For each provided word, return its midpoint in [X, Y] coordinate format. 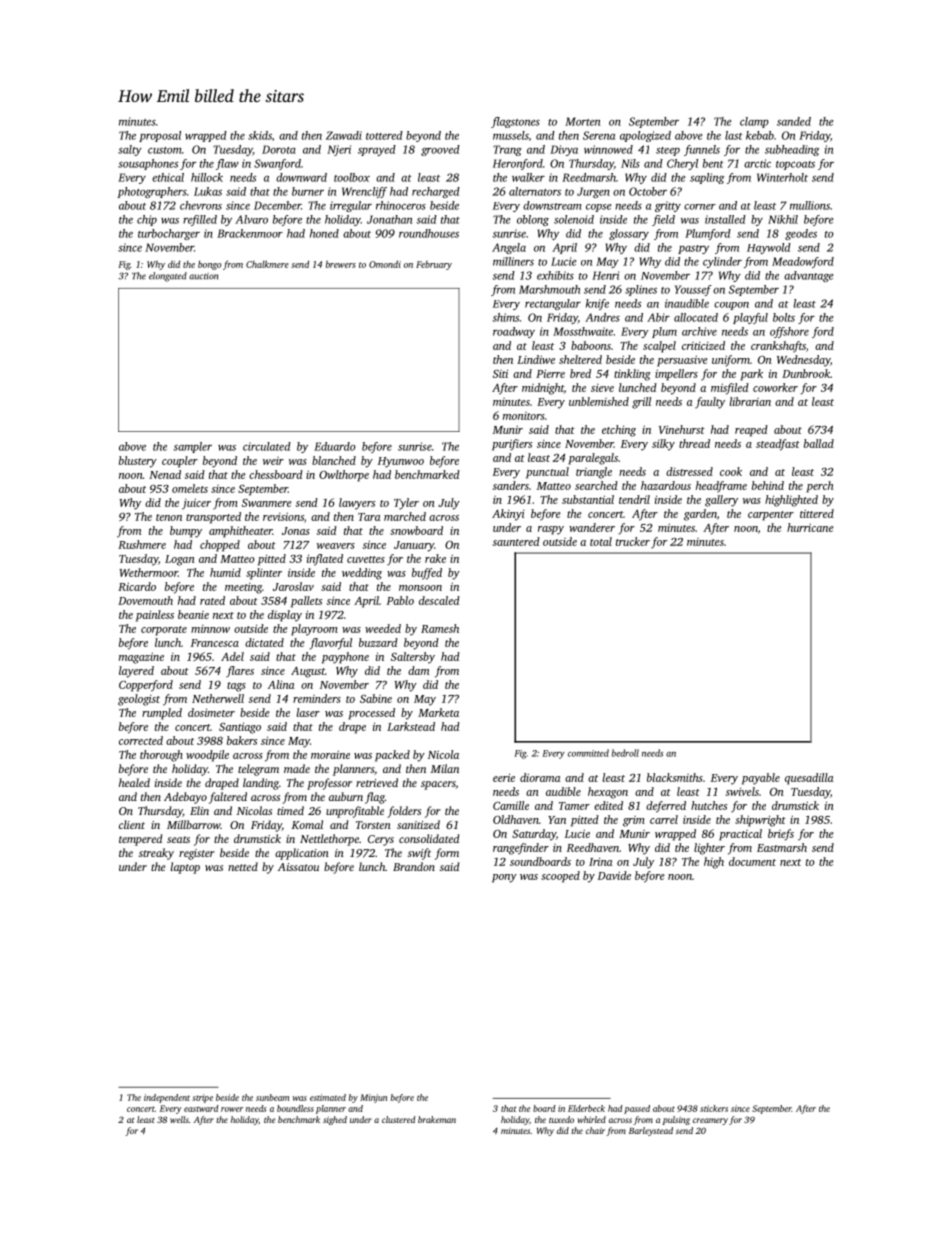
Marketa [438, 712]
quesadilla [809, 779]
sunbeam [272, 1097]
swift [419, 854]
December [277, 205]
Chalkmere [267, 264]
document [752, 861]
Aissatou [298, 867]
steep [668, 151]
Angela [509, 248]
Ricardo [137, 586]
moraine [330, 755]
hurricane [810, 527]
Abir [658, 317]
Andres [602, 317]
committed [588, 753]
